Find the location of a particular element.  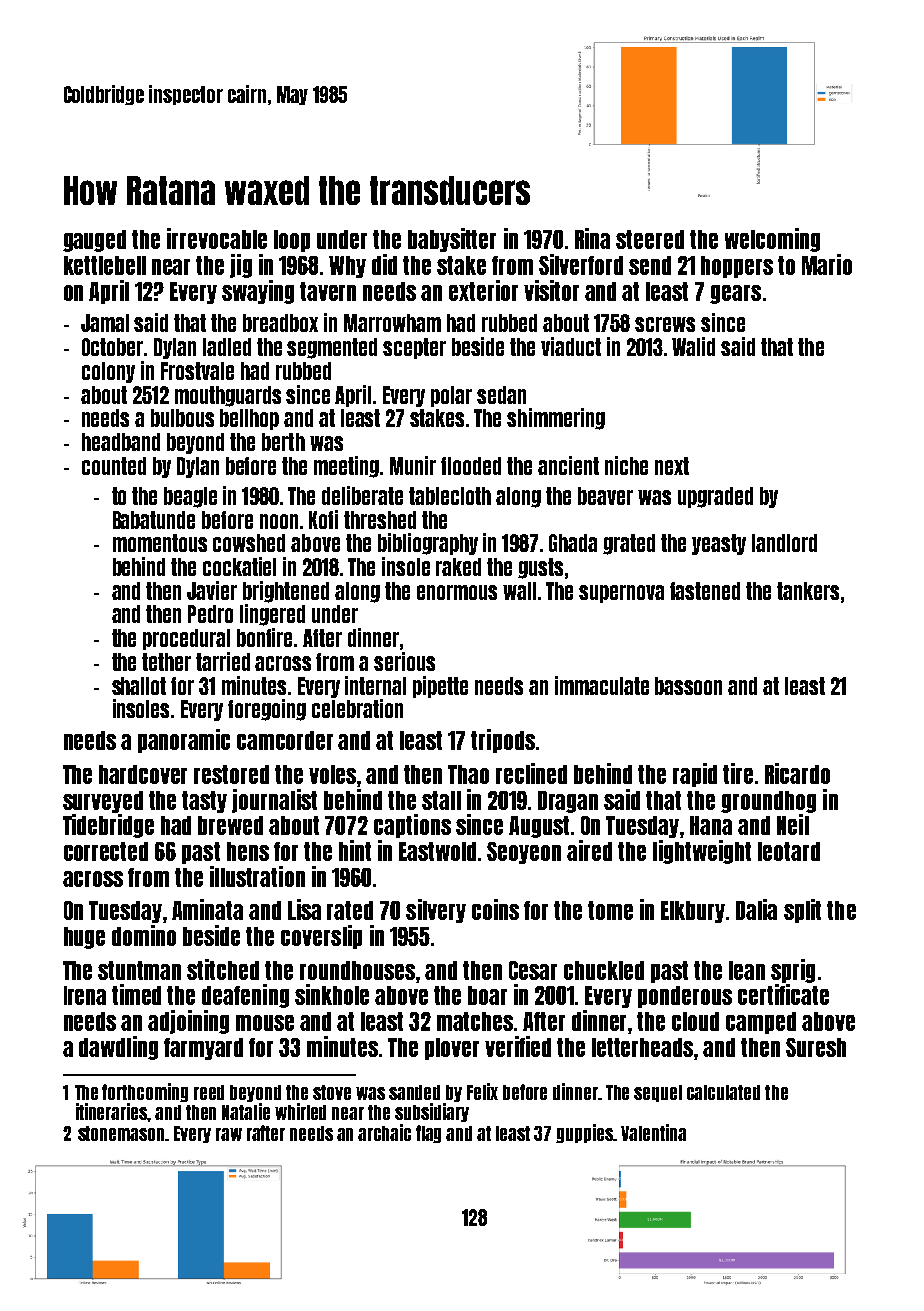

aired is located at coordinates (589, 850).
